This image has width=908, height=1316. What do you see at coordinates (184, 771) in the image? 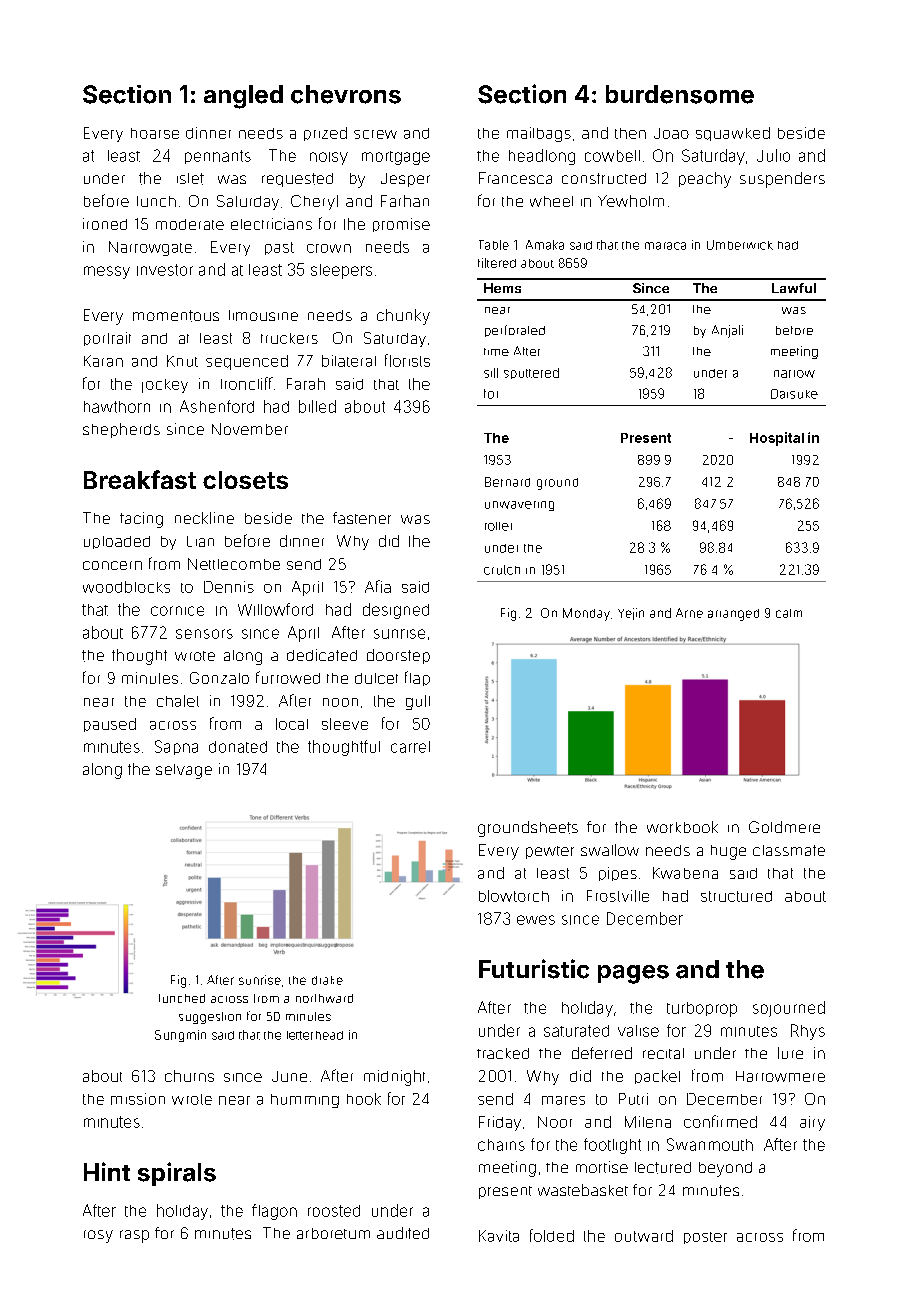
I see `selvage` at bounding box center [184, 771].
